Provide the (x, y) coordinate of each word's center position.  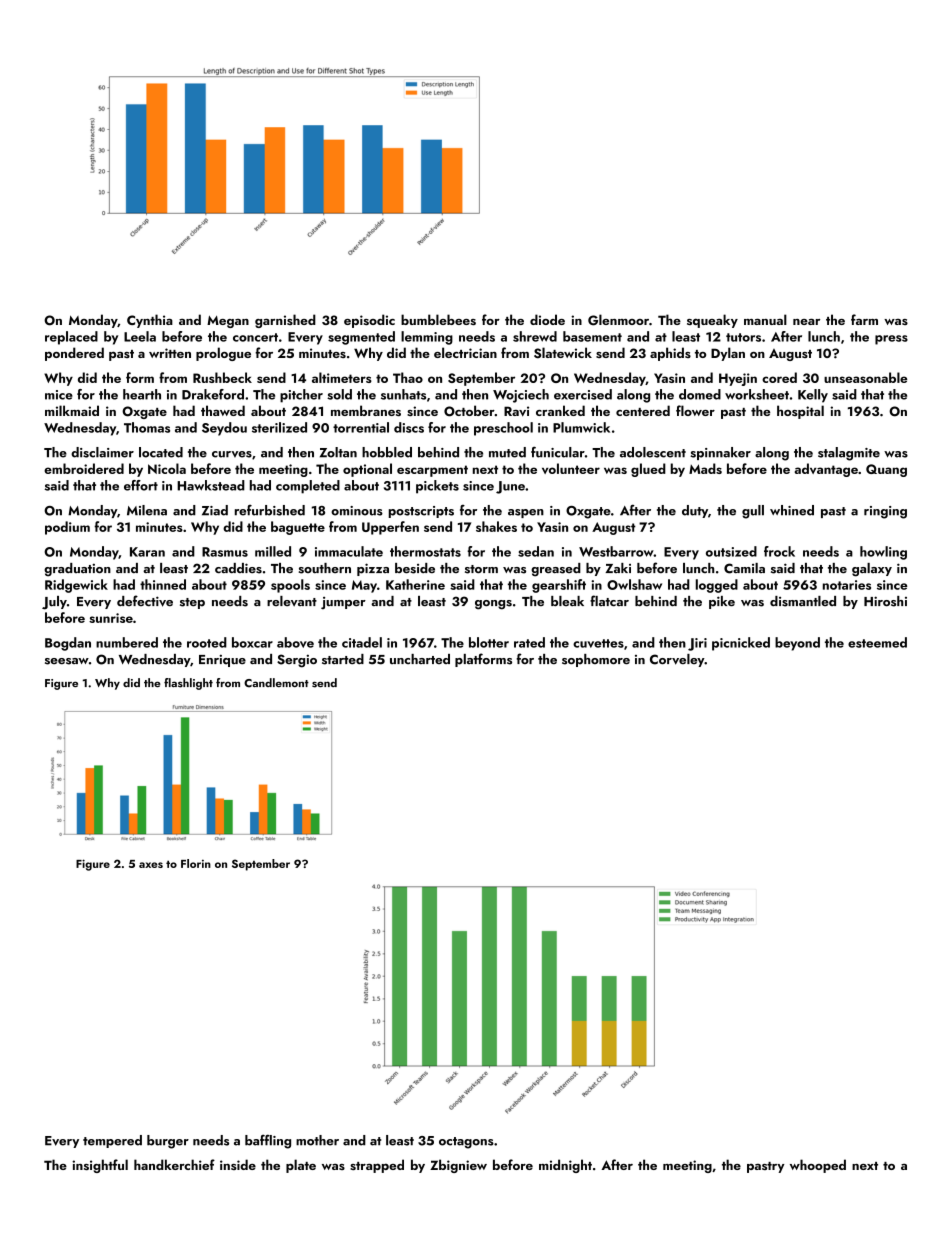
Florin (196, 863)
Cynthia (150, 321)
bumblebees (438, 319)
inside (238, 1164)
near (806, 322)
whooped (818, 1166)
